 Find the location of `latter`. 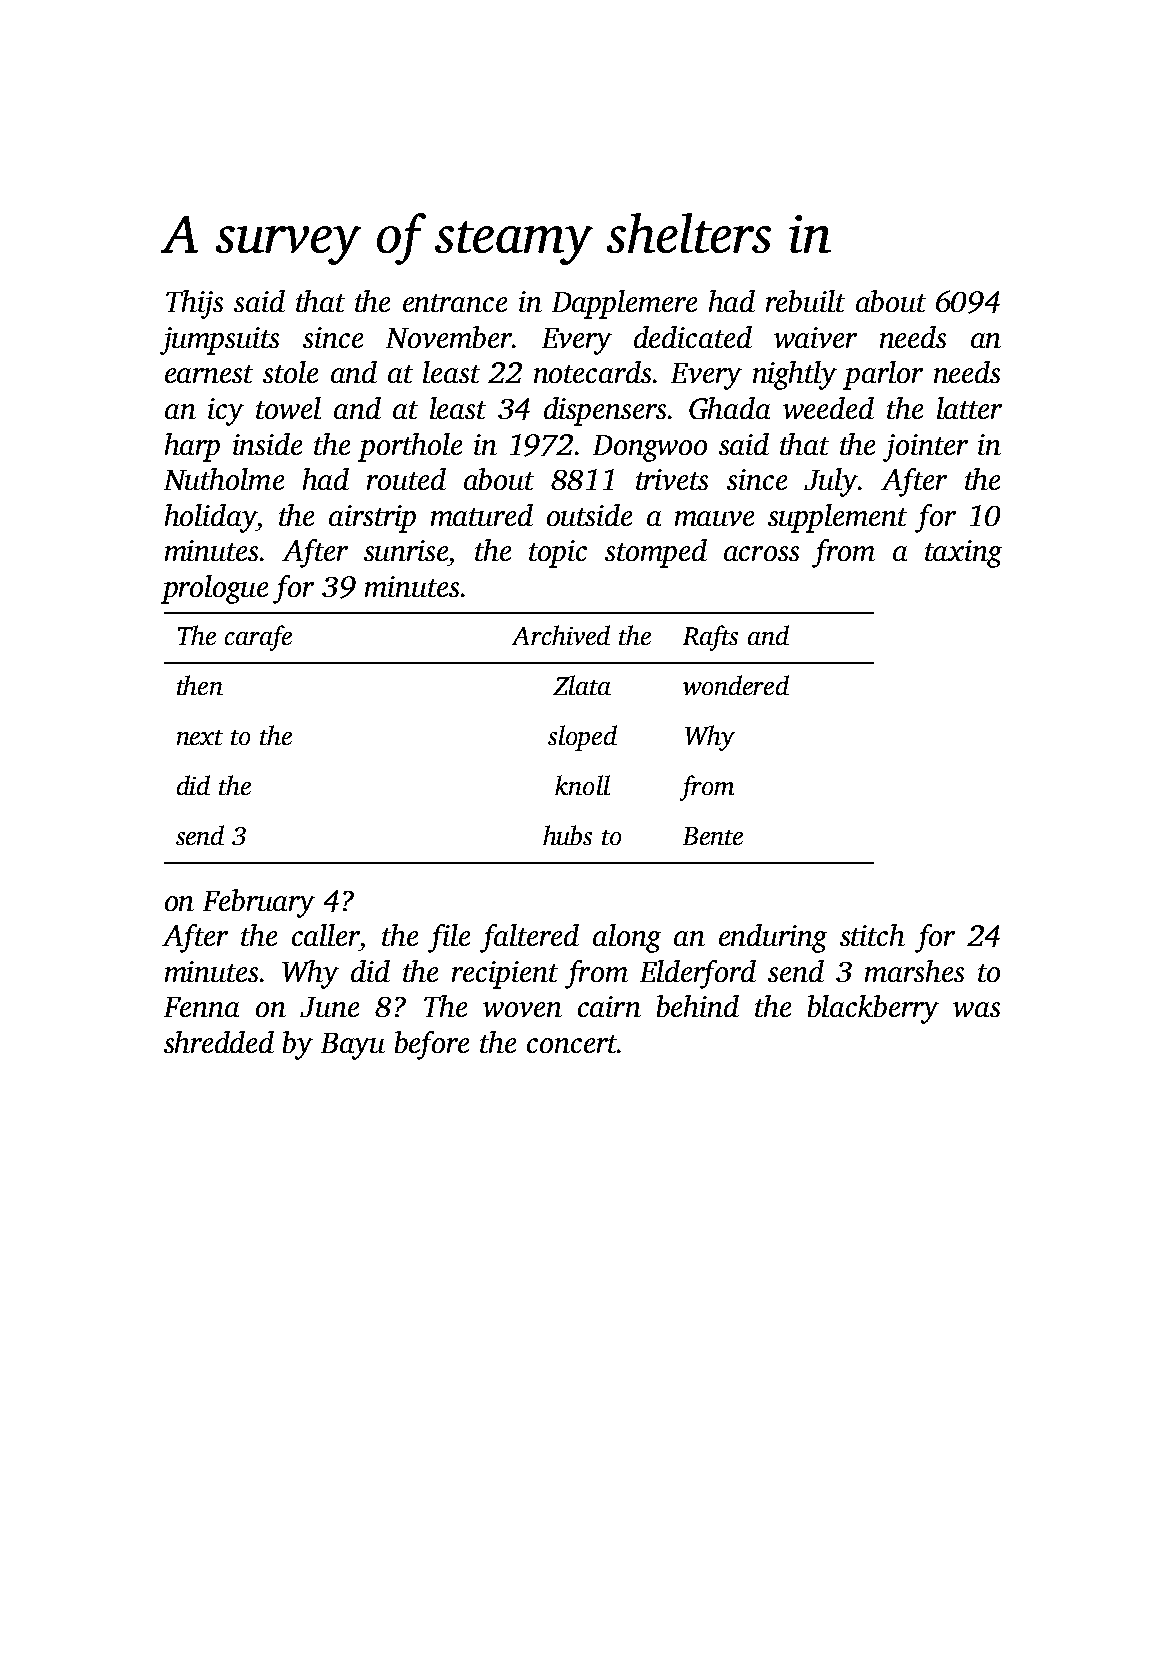

latter is located at coordinates (969, 408).
